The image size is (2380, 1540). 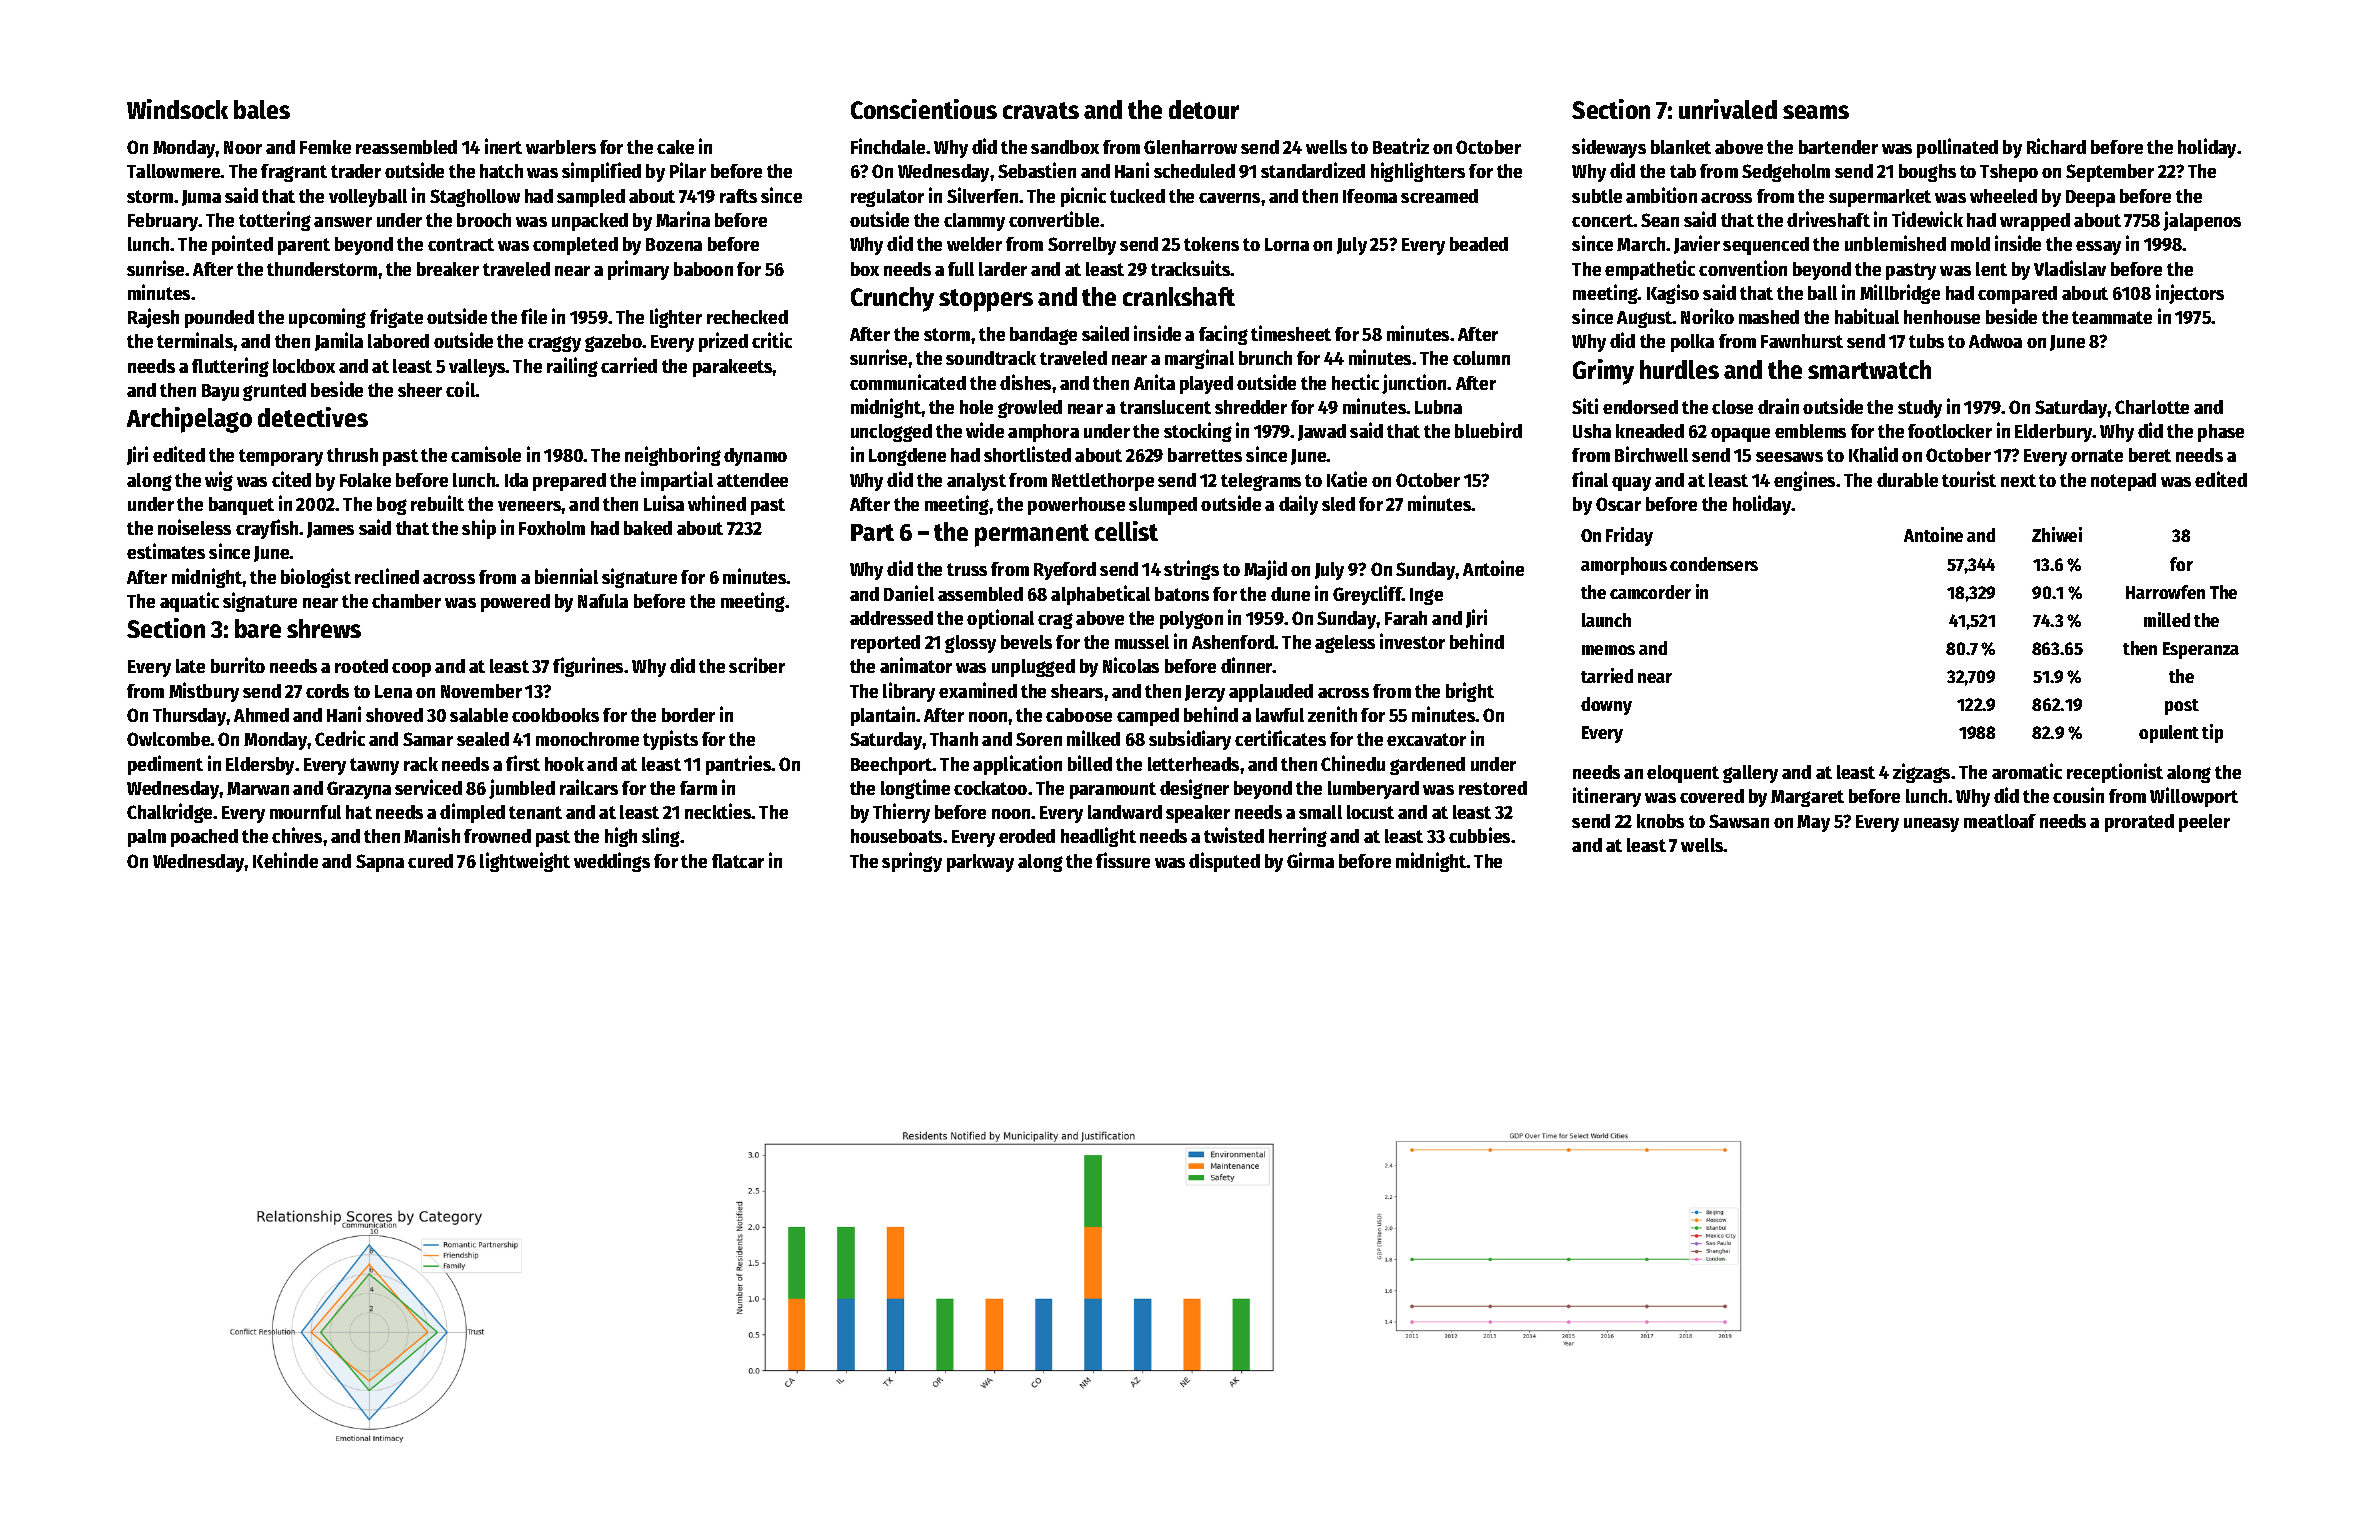 I want to click on detour, so click(x=1204, y=109).
